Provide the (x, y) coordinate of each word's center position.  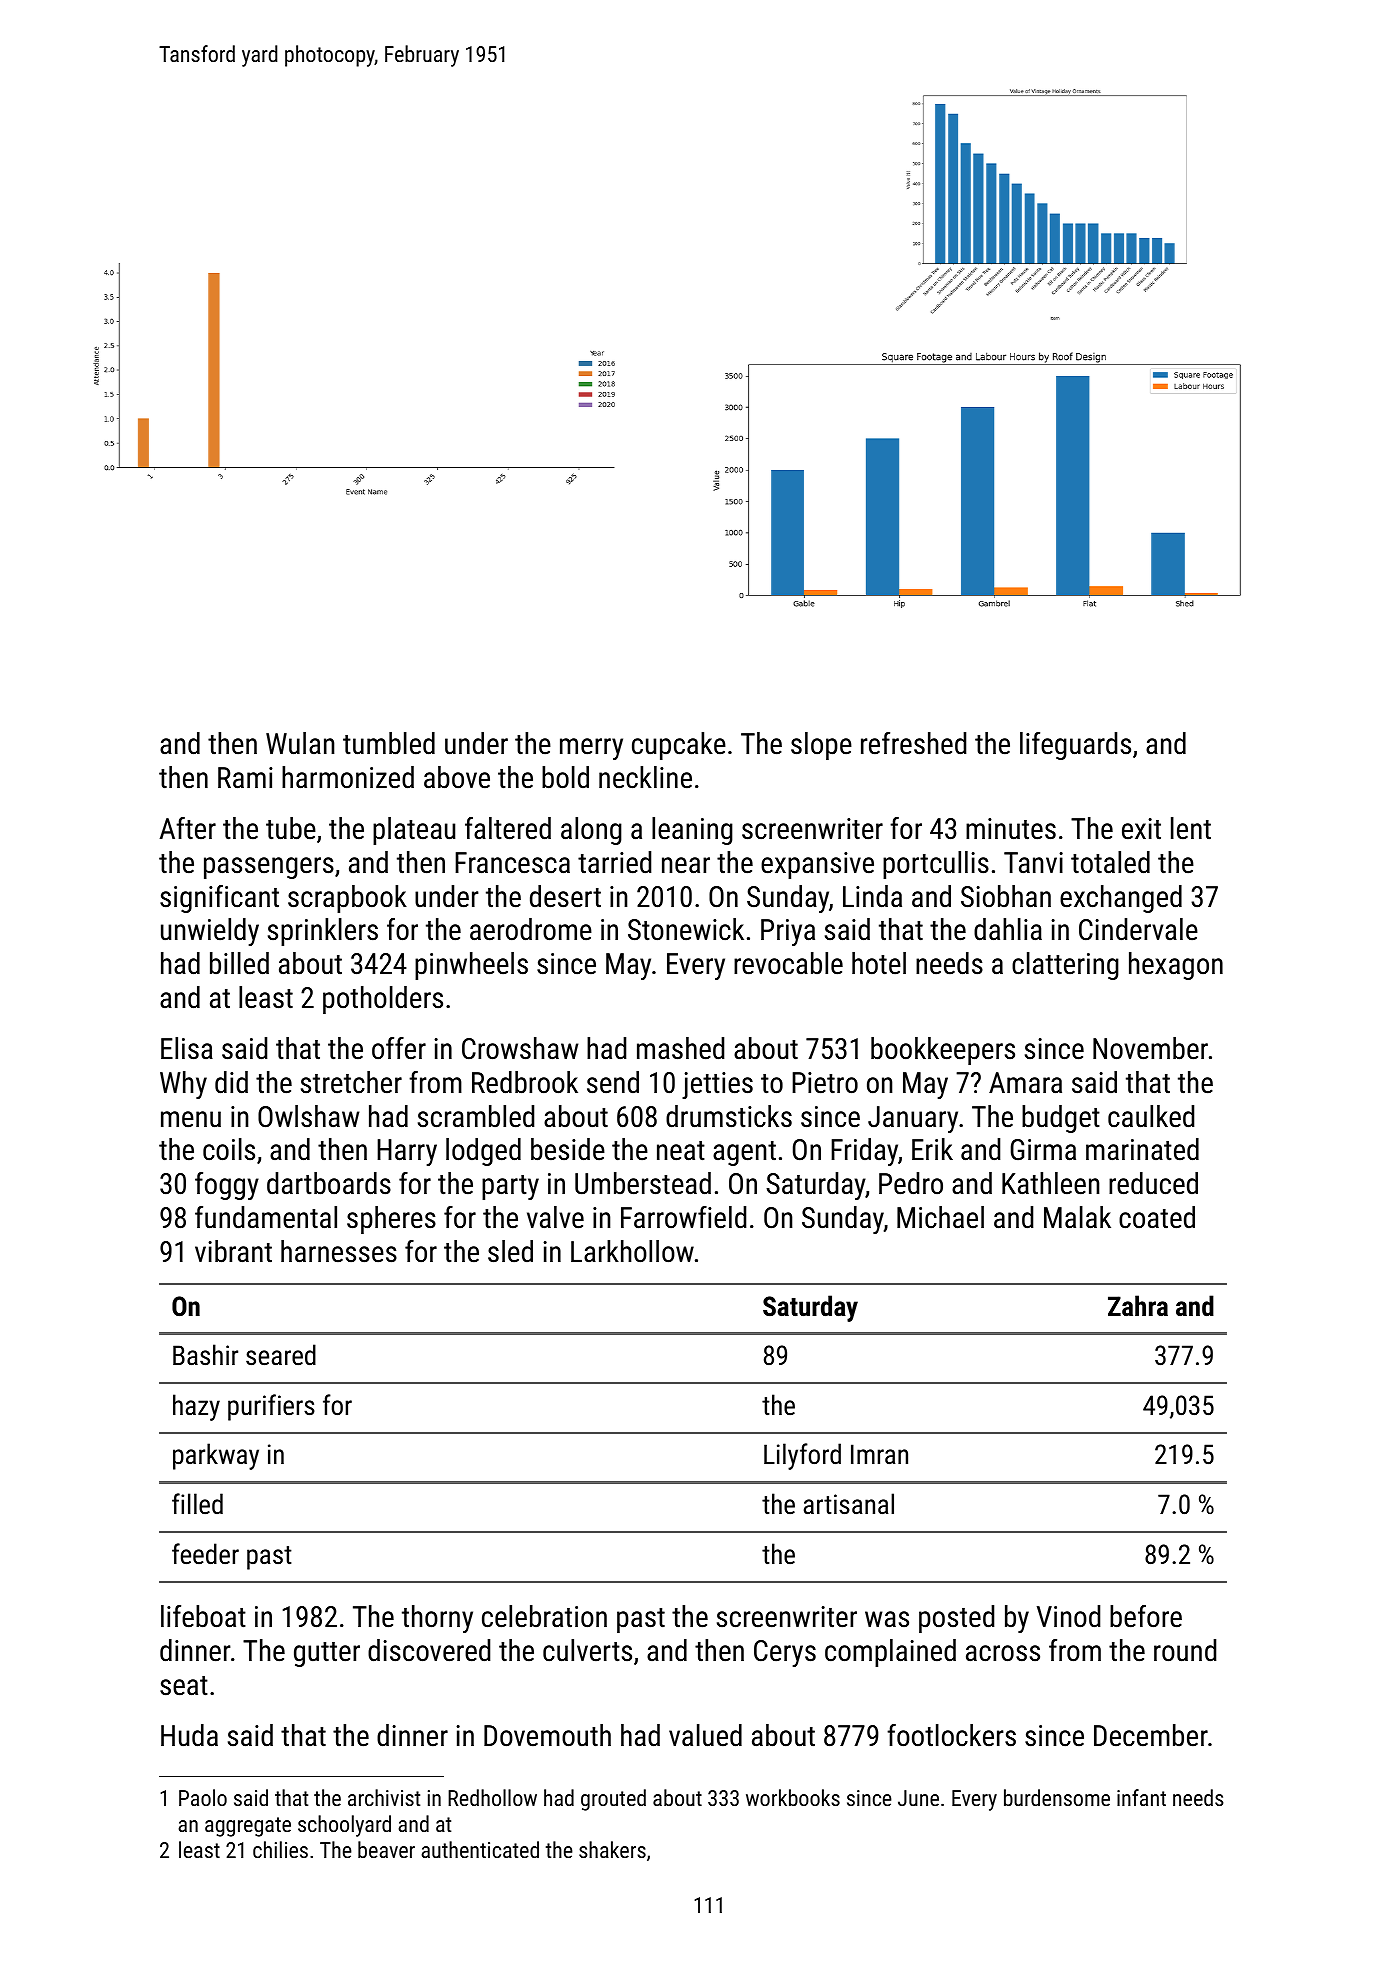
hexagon (1176, 966)
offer (399, 1048)
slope (821, 746)
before (1146, 1616)
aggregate (248, 1827)
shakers (612, 1849)
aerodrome (531, 929)
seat (184, 1686)
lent (1191, 828)
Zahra (1138, 1306)
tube (291, 828)
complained (890, 1653)
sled (510, 1251)
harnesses (339, 1251)
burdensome (1057, 1797)
